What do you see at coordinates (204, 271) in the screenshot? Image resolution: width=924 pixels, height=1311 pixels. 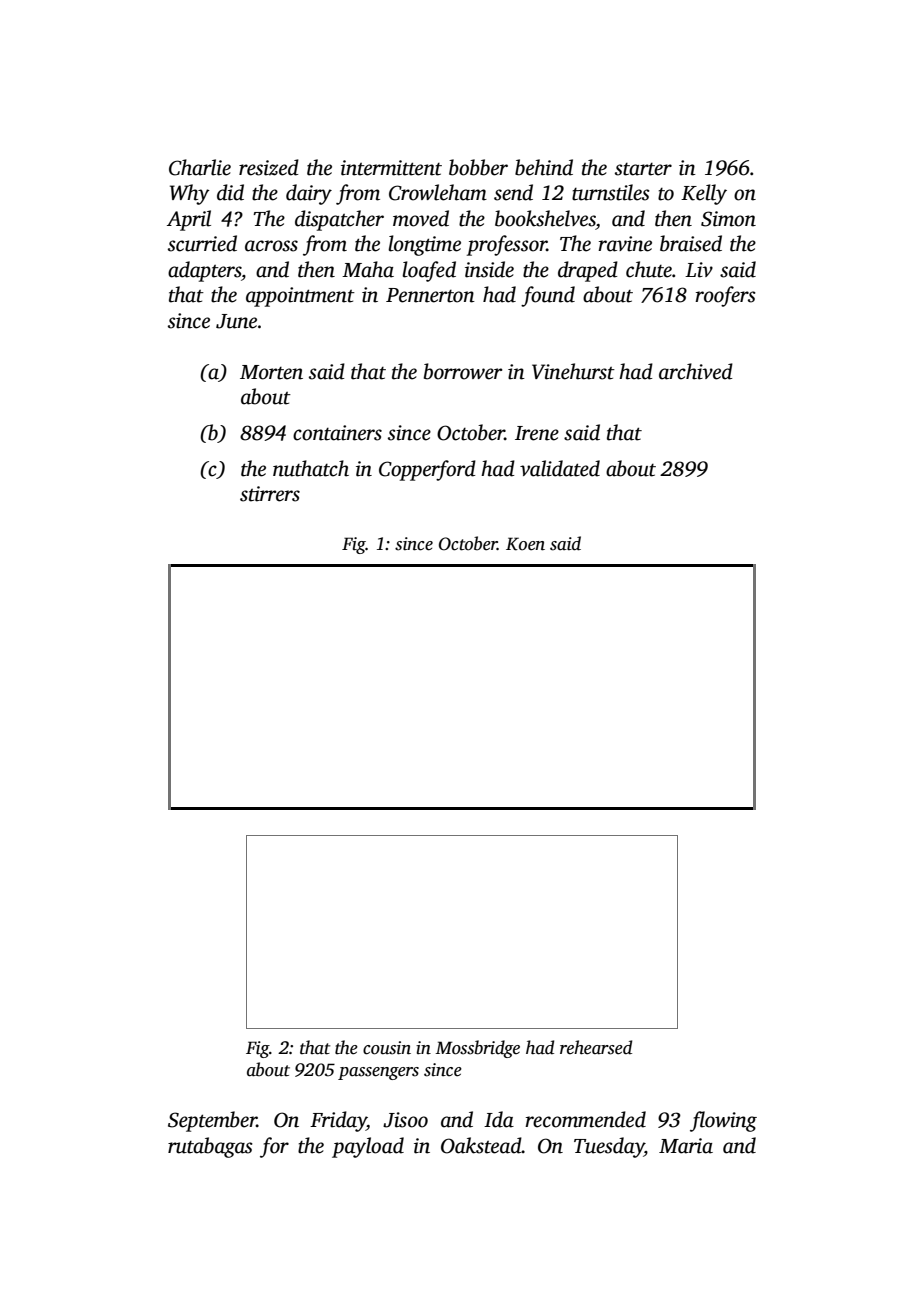 I see `adapters` at bounding box center [204, 271].
